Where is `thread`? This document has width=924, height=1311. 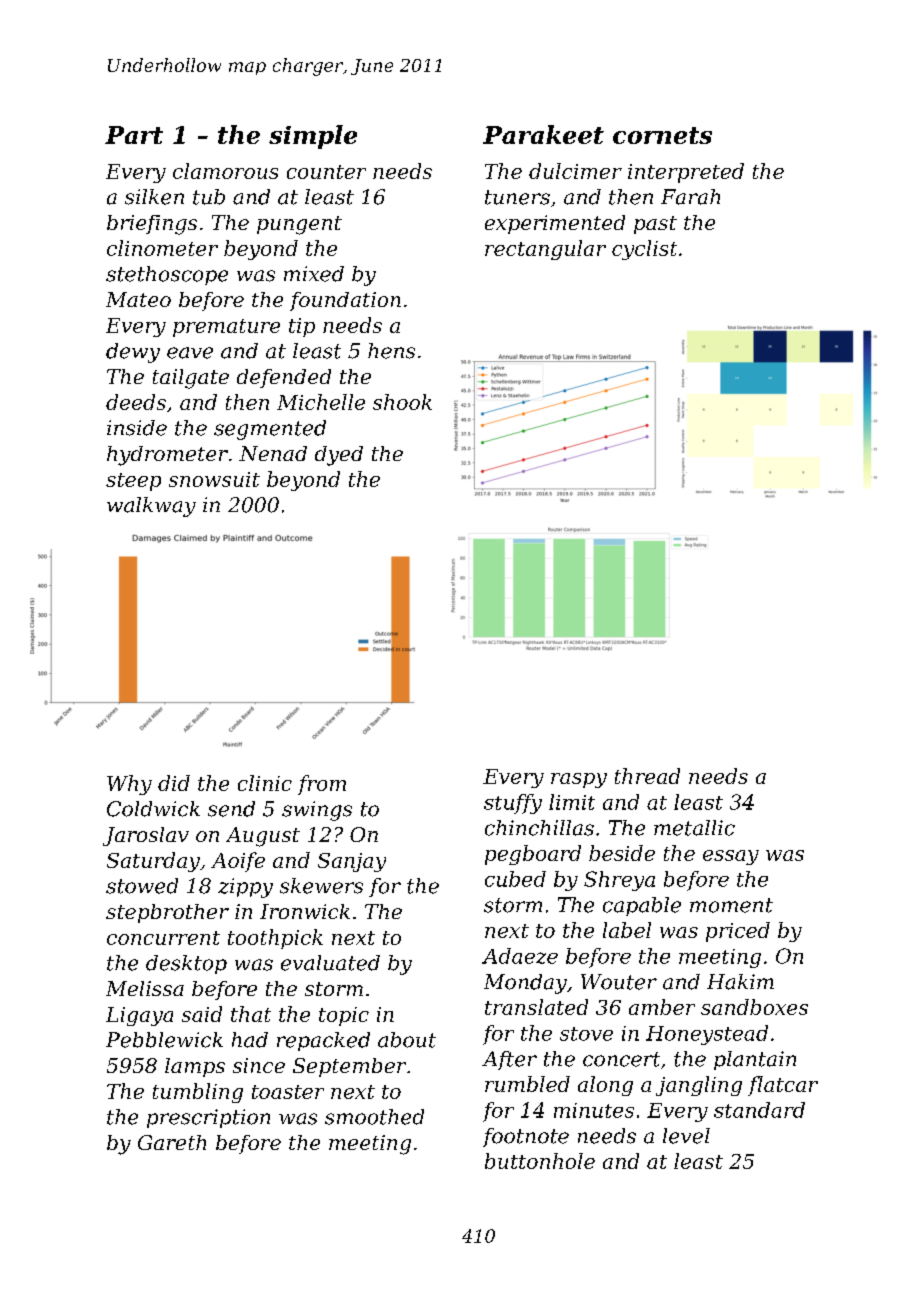
thread is located at coordinates (647, 776).
